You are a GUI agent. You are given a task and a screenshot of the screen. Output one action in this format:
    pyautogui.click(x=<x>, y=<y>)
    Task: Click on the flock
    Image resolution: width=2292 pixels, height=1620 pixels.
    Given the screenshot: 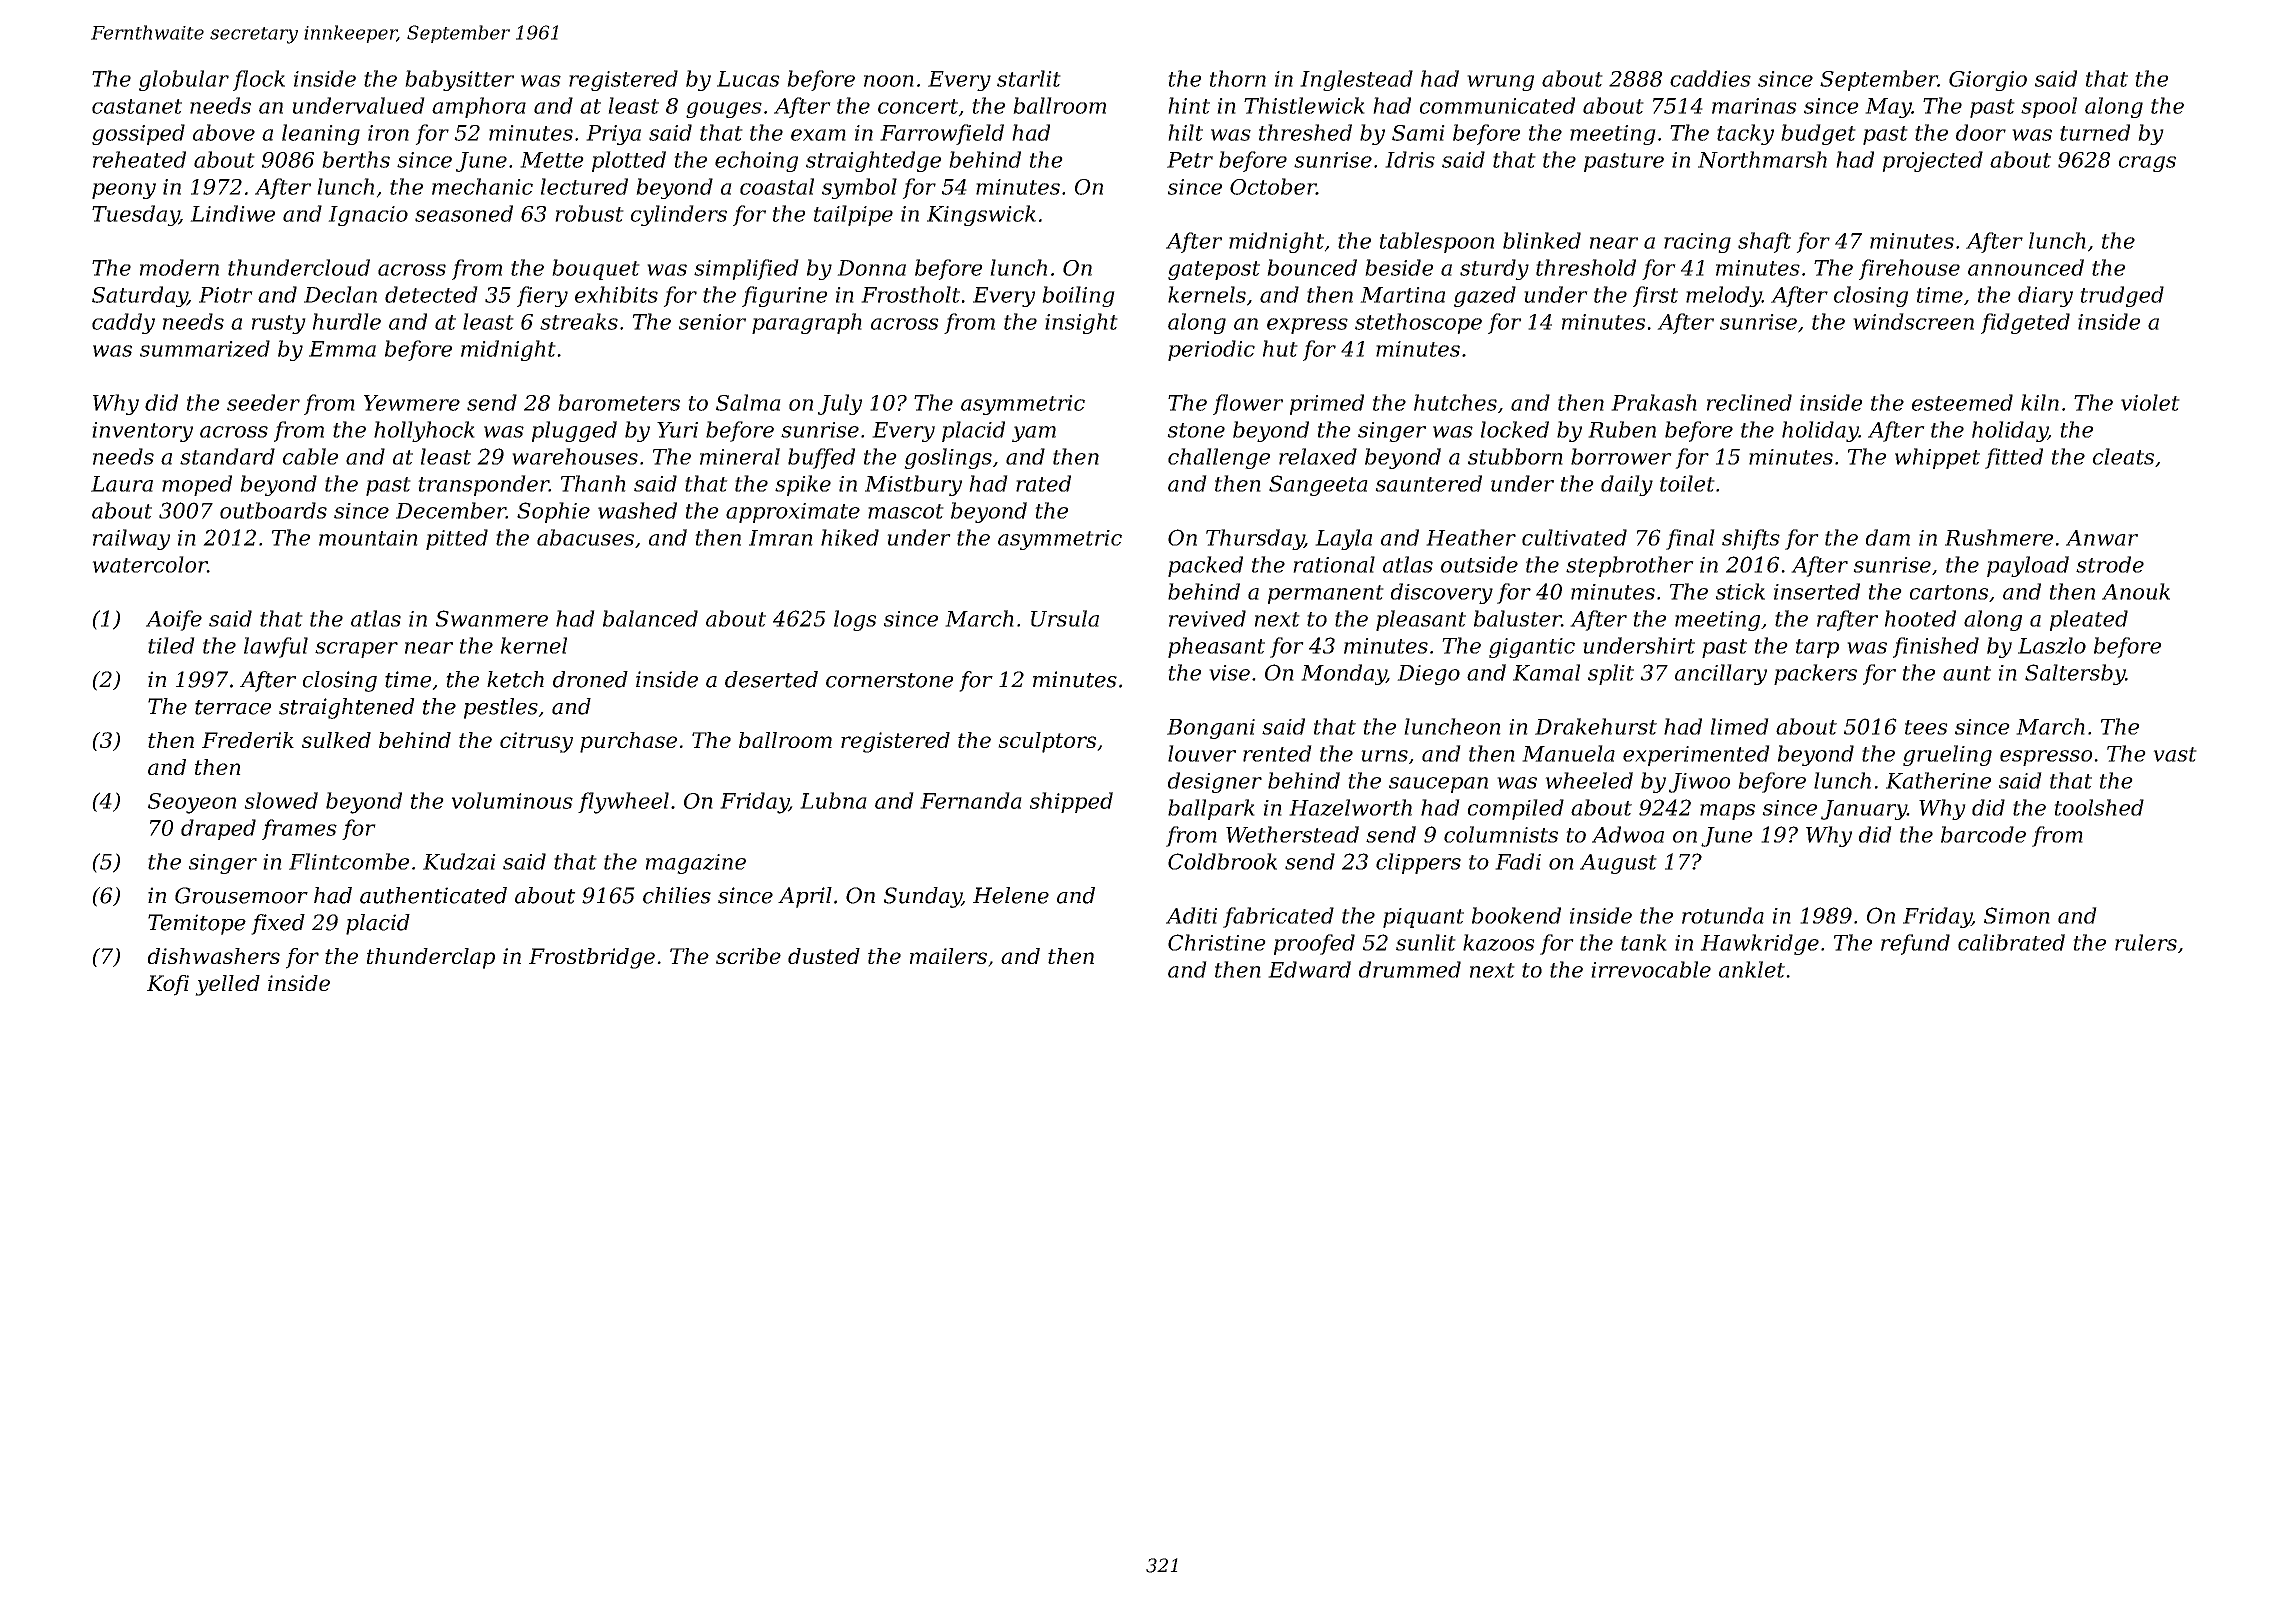 What is the action you would take?
    pyautogui.click(x=259, y=80)
